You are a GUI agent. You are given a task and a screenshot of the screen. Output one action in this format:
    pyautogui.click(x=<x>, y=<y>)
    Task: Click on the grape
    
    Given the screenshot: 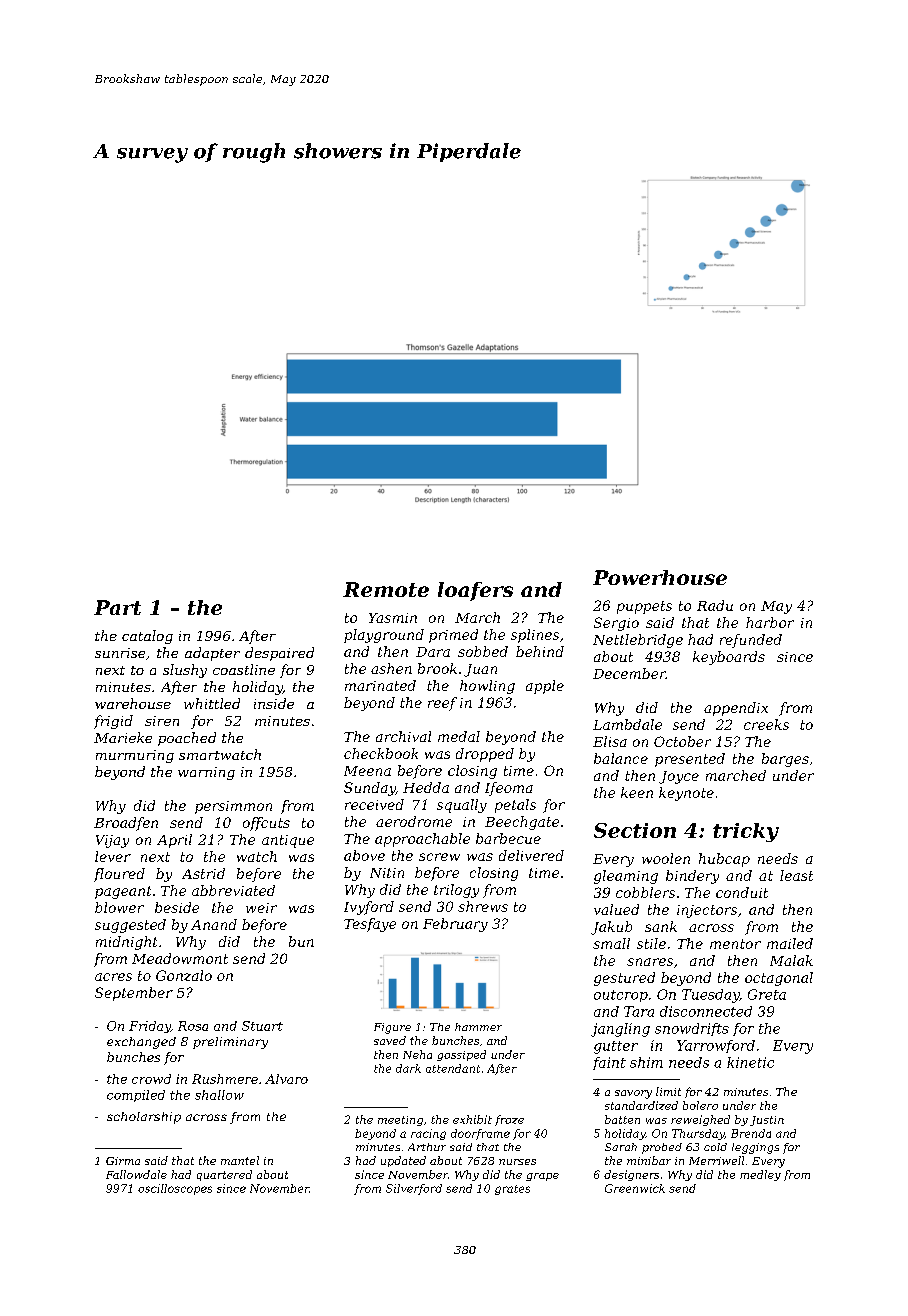 What is the action you would take?
    pyautogui.click(x=542, y=1177)
